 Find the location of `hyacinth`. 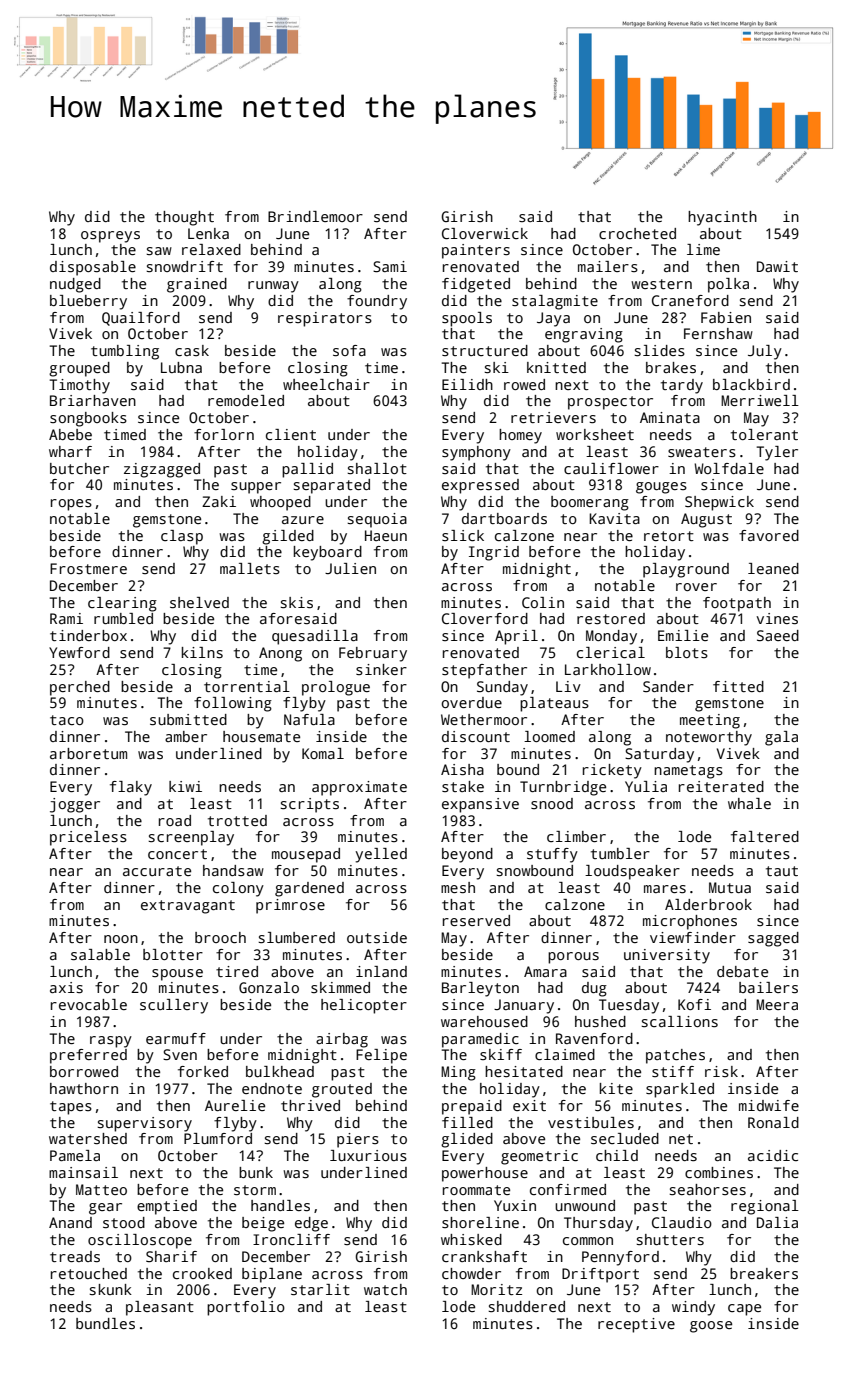

hyacinth is located at coordinates (722, 218).
